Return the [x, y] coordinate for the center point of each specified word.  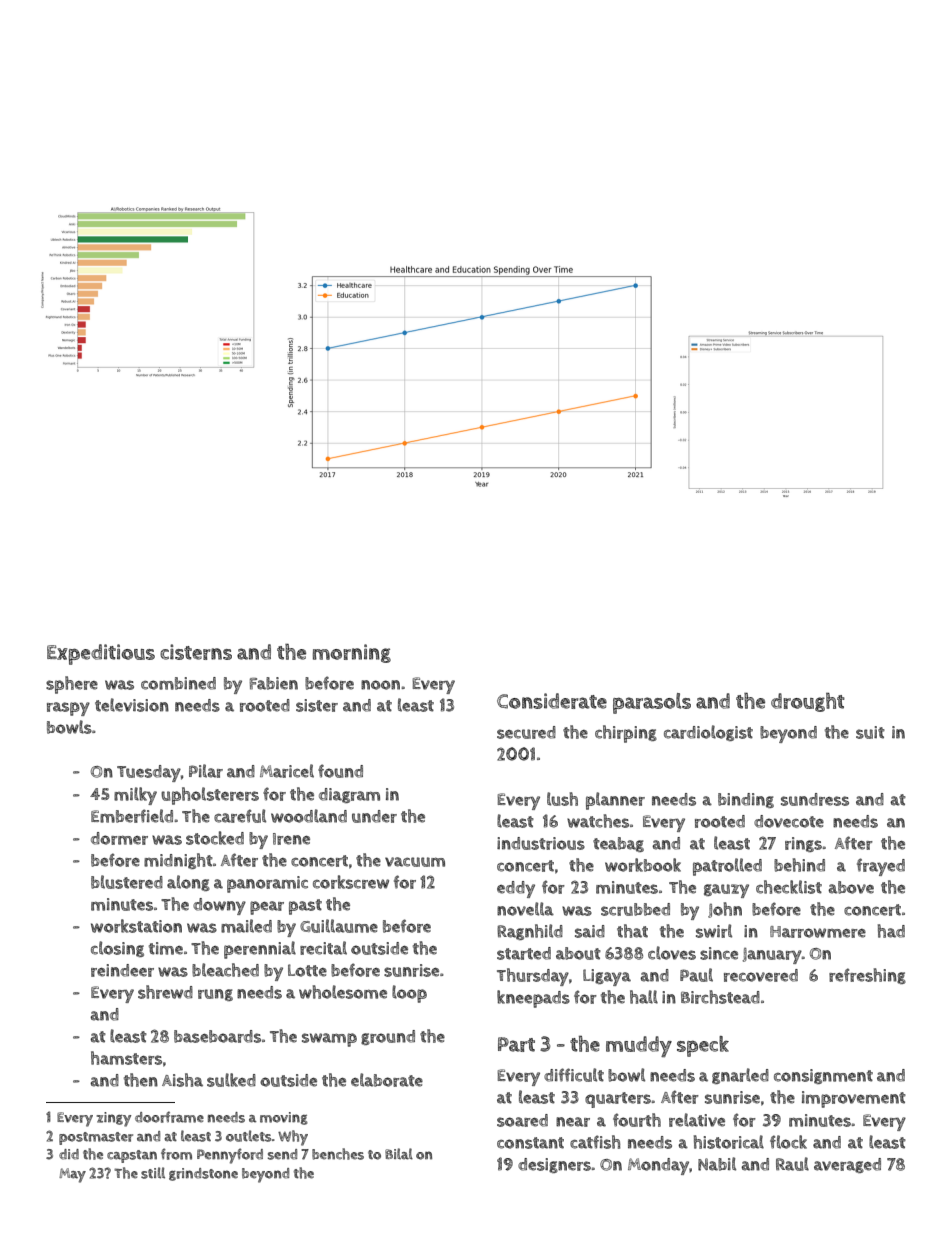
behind [799, 865]
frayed [881, 867]
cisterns [196, 652]
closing [117, 949]
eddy [516, 889]
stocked [215, 838]
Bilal [399, 1154]
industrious [541, 843]
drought [808, 702]
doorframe [169, 1117]
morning [352, 653]
